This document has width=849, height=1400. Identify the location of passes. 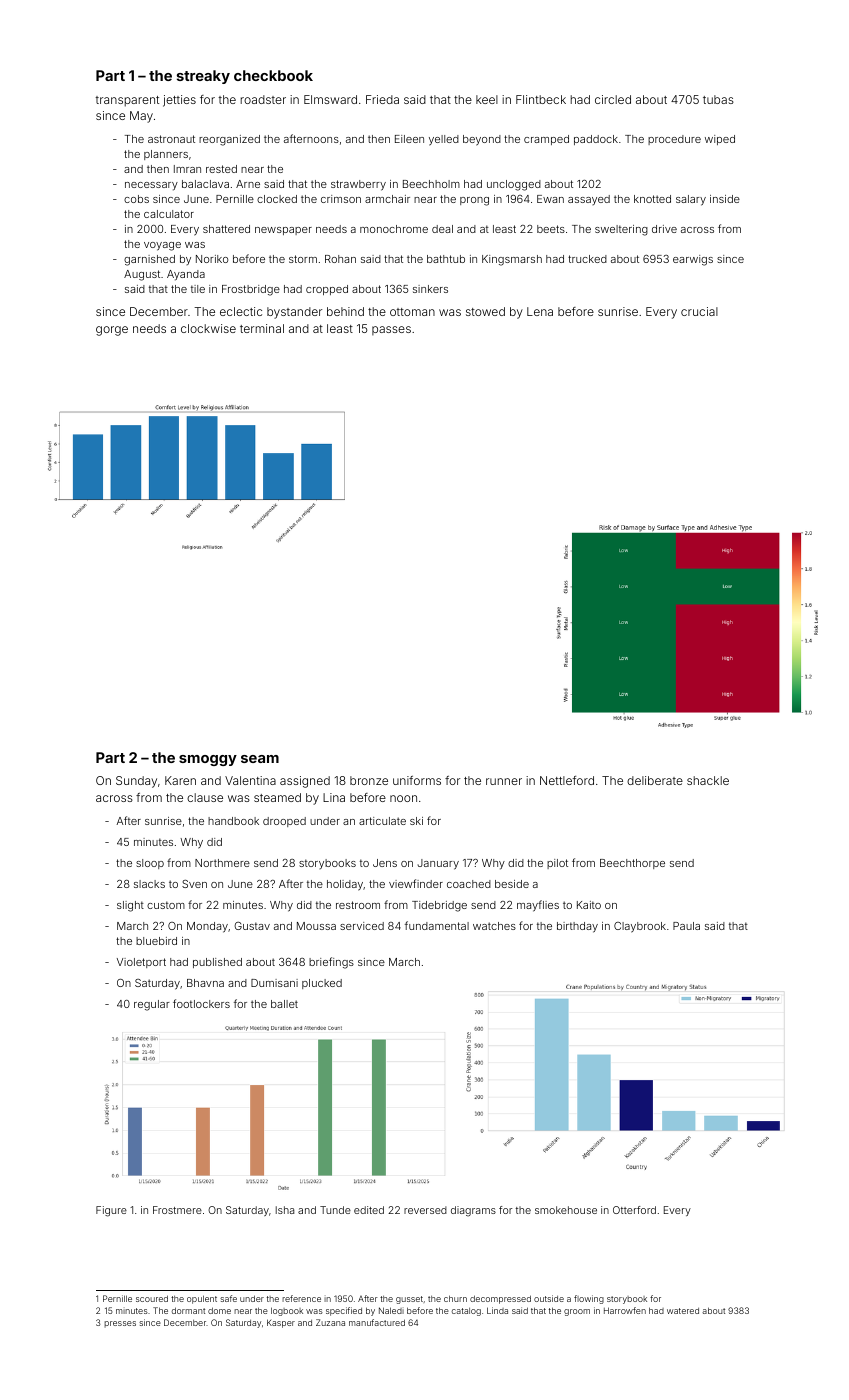
(391, 330).
